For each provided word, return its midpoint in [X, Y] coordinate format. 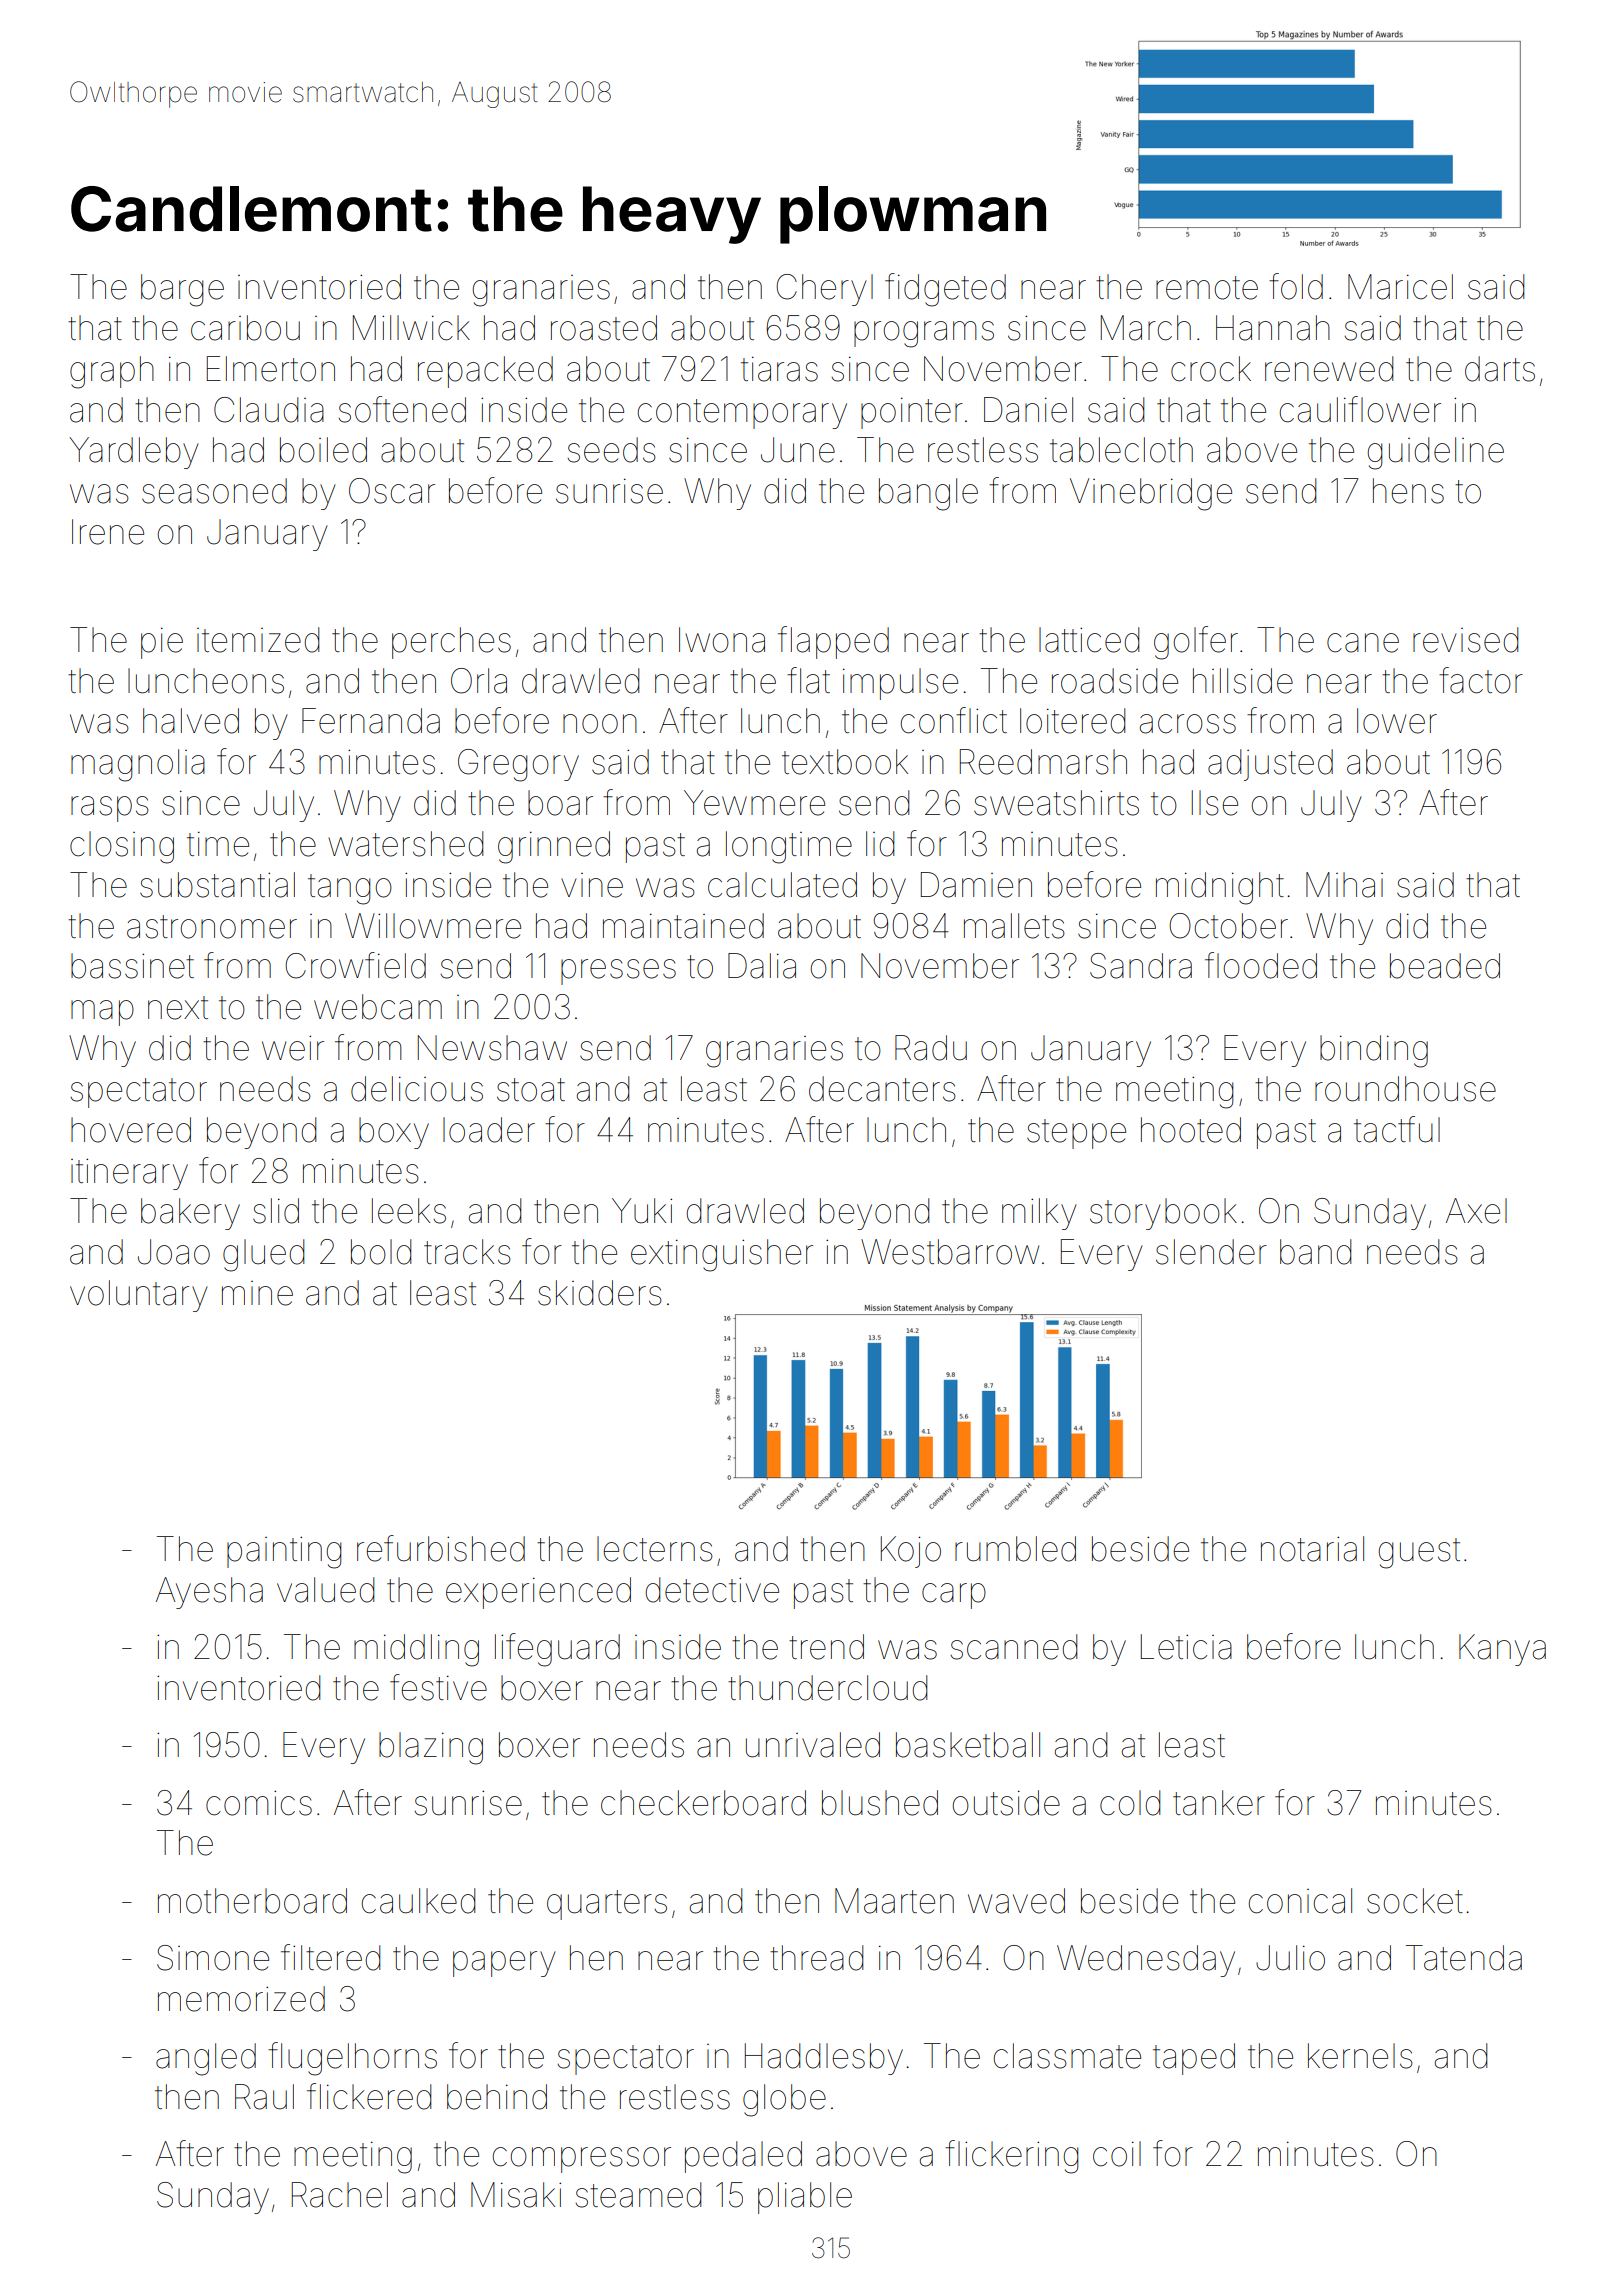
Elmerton [271, 369]
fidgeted [945, 290]
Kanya [1502, 1650]
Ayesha [209, 1593]
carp [954, 1596]
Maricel [1400, 287]
